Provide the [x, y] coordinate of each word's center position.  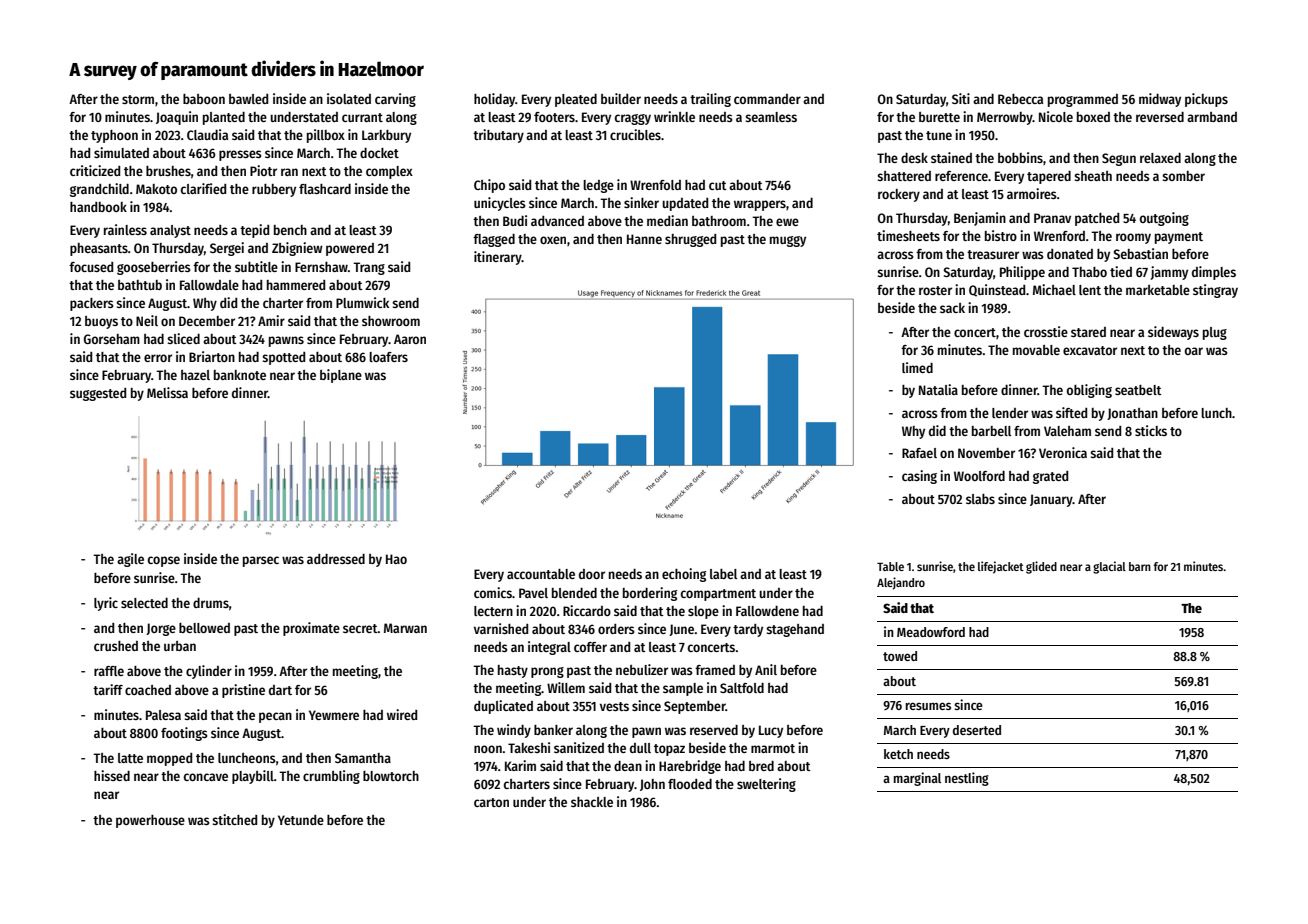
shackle [592, 802]
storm [138, 99]
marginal [917, 779]
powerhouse [150, 821]
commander [767, 99]
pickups [1206, 100]
